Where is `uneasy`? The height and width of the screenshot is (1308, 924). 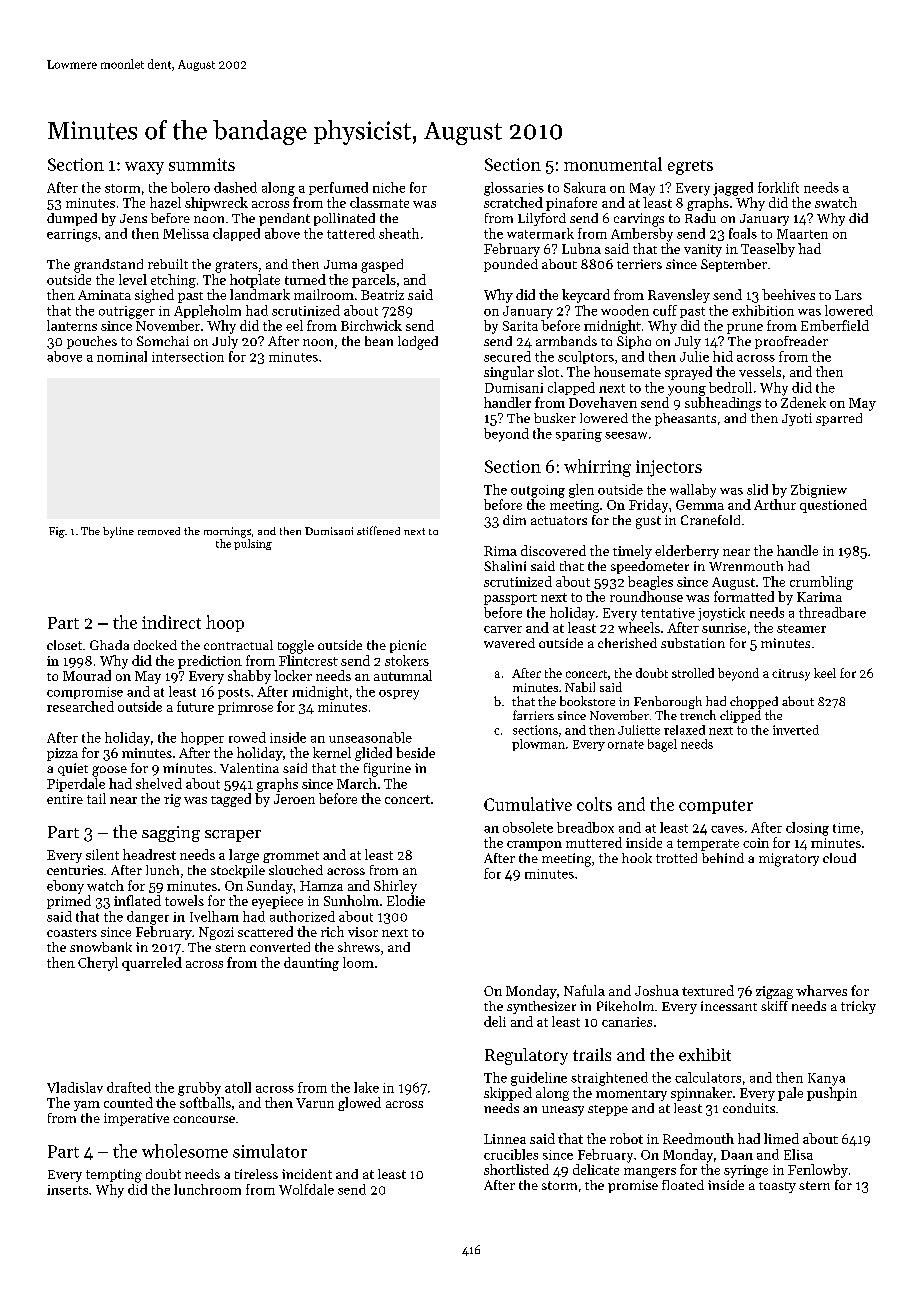 uneasy is located at coordinates (563, 1111).
